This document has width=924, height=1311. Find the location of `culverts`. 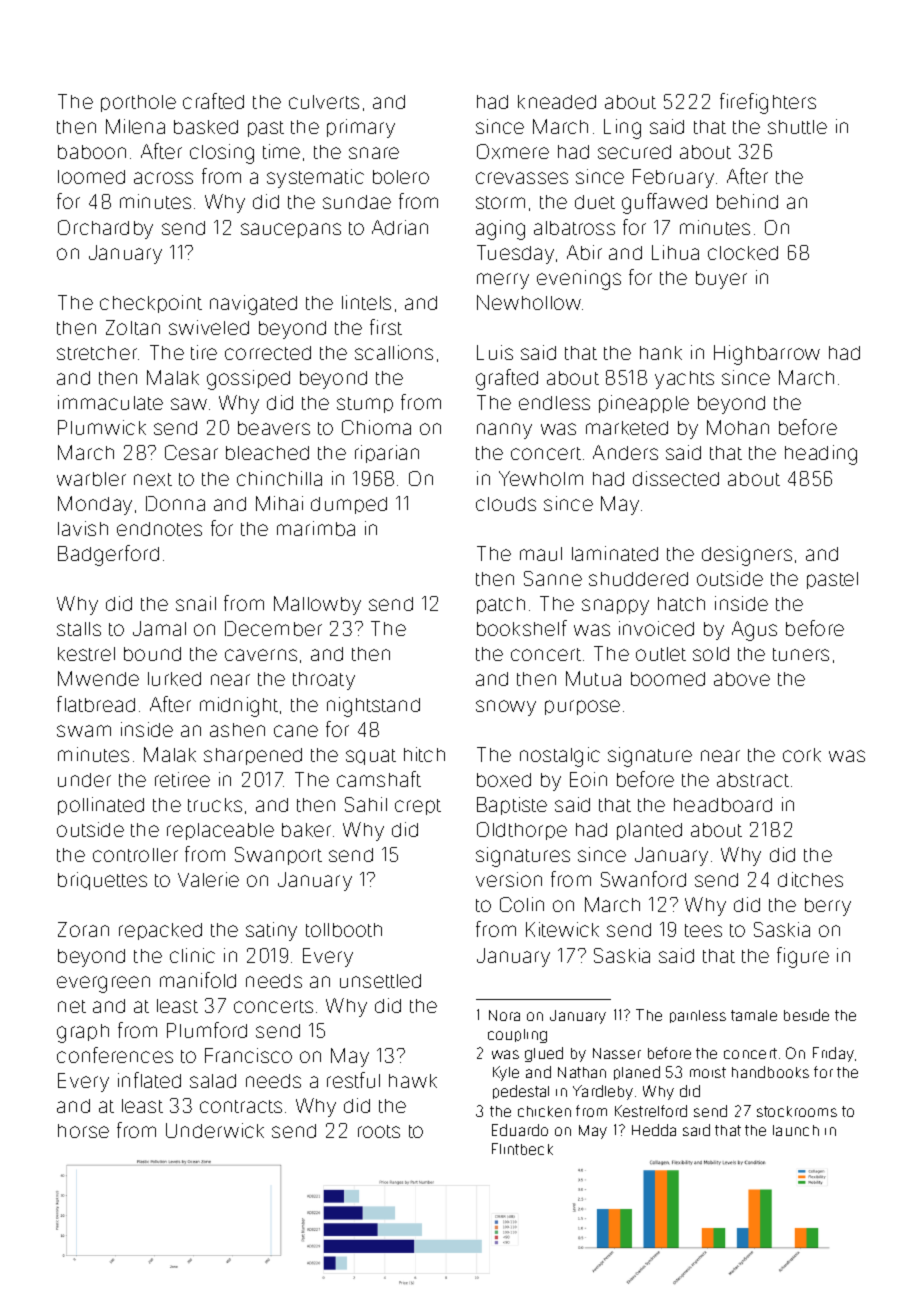

culverts is located at coordinates (324, 102).
